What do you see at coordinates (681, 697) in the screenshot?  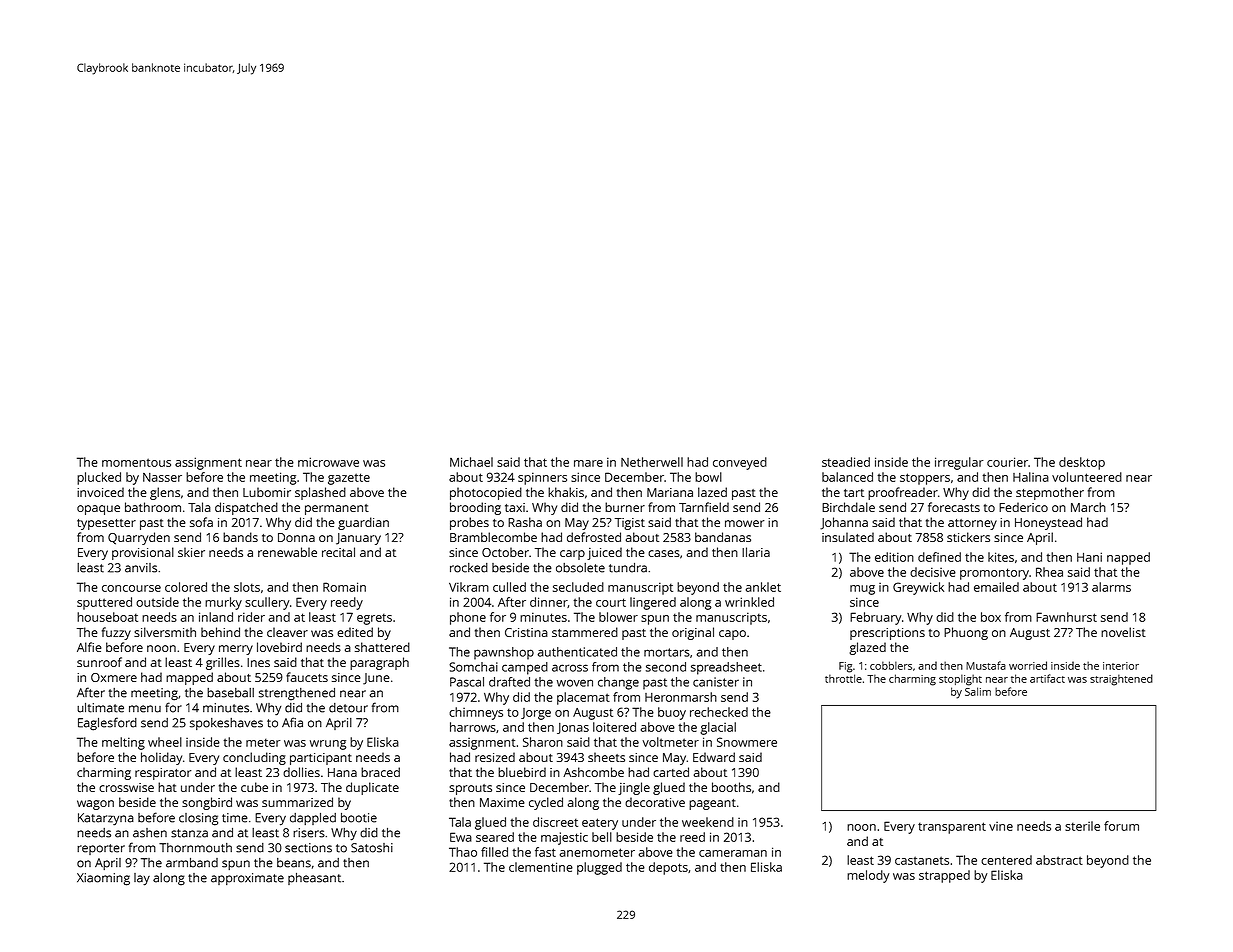 I see `Heronmarsh` at bounding box center [681, 697].
